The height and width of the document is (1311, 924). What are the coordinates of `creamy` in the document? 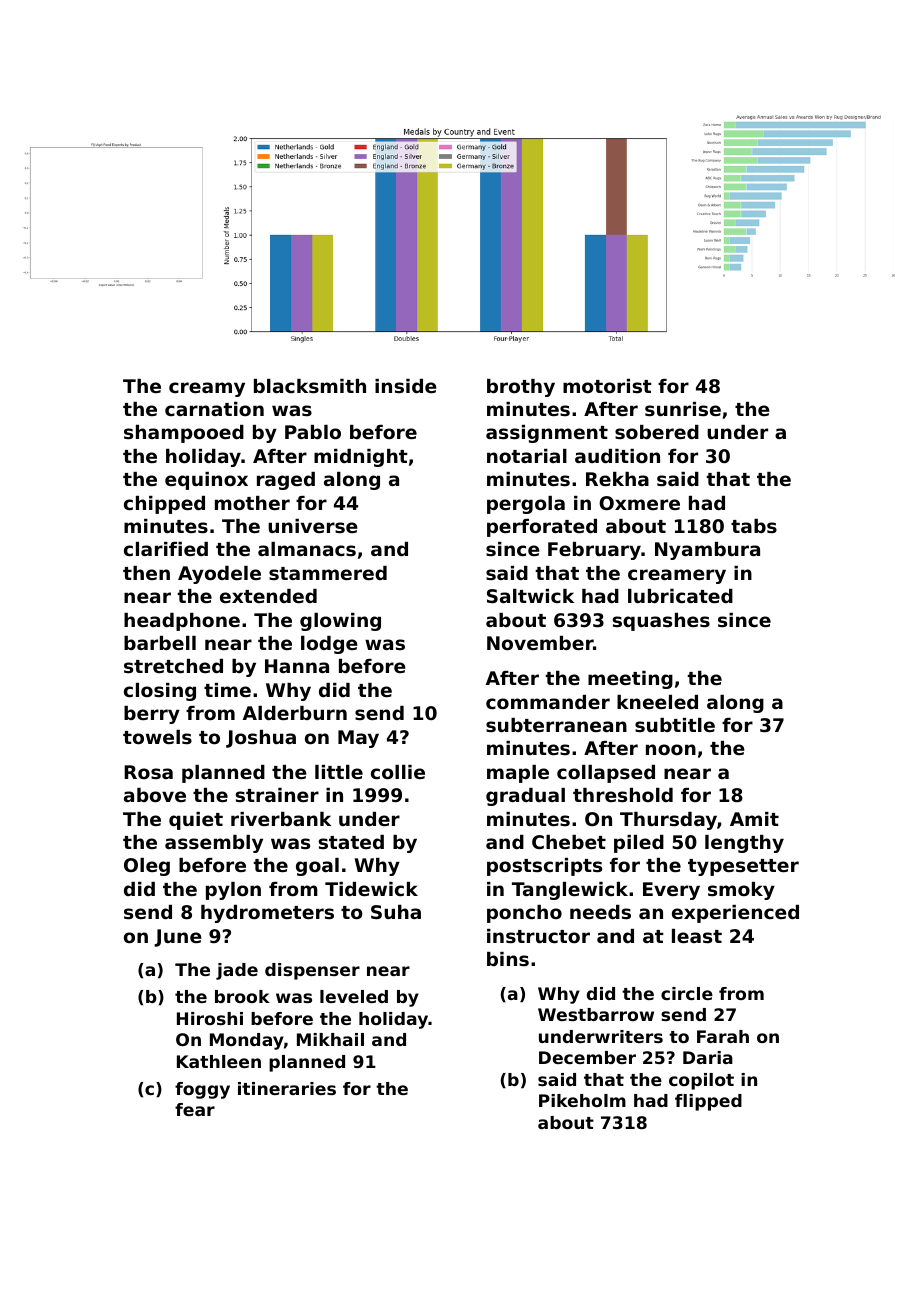 It's located at (207, 389).
